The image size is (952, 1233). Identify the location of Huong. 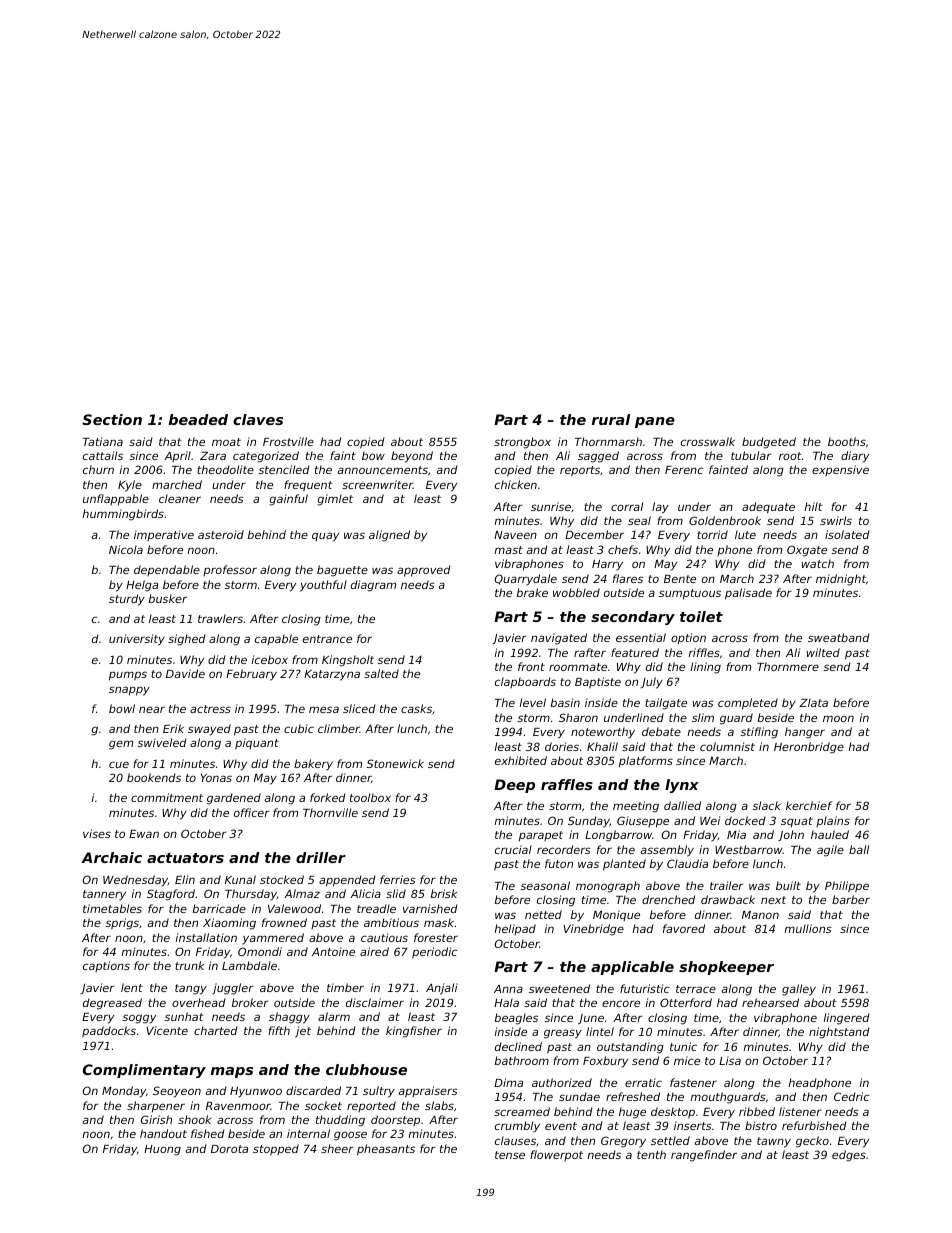
(162, 1150).
